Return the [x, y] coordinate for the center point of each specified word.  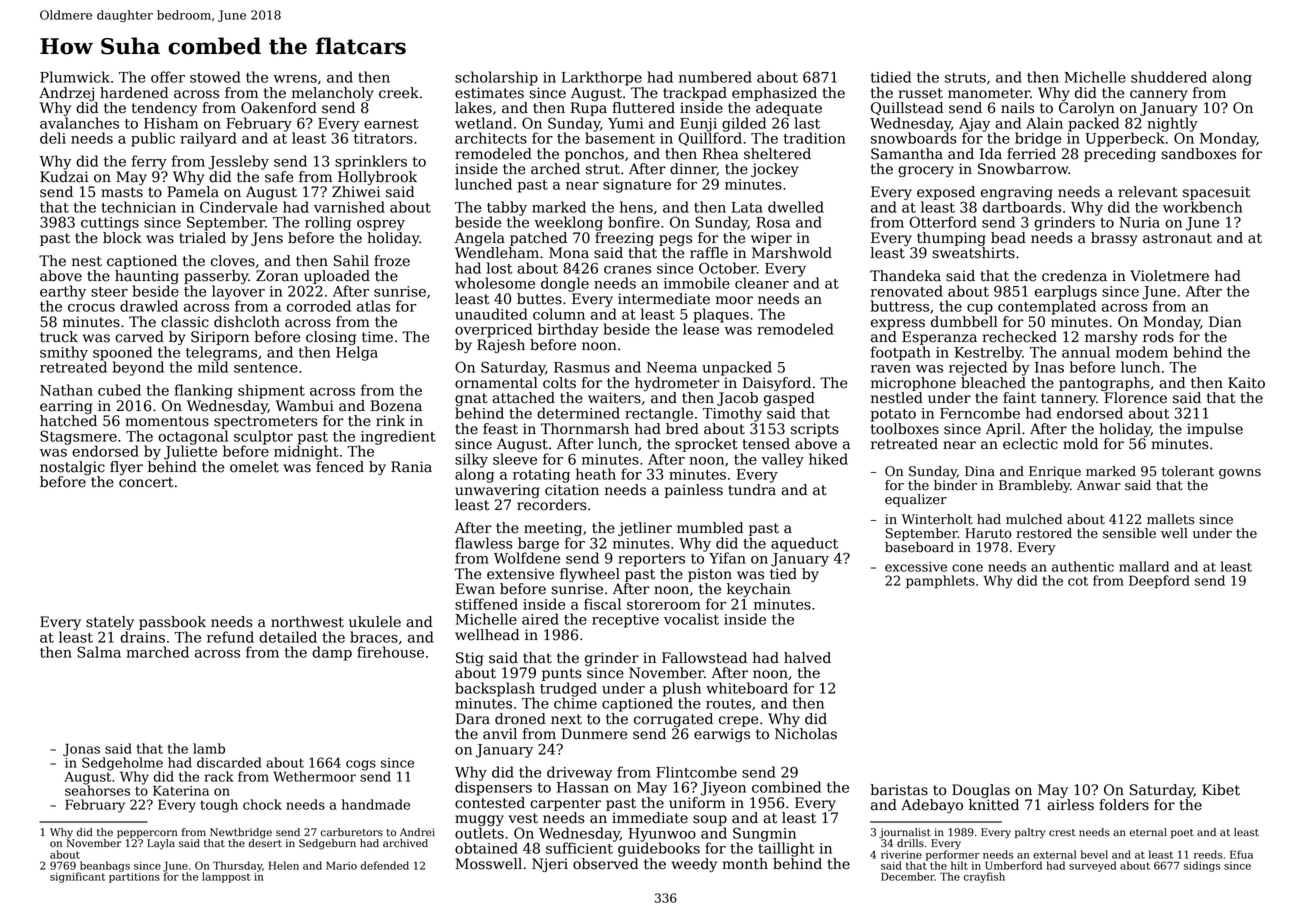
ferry [149, 162]
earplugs [1066, 292]
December [908, 876]
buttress [900, 306]
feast [500, 429]
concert [146, 482]
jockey [775, 170]
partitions [134, 878]
